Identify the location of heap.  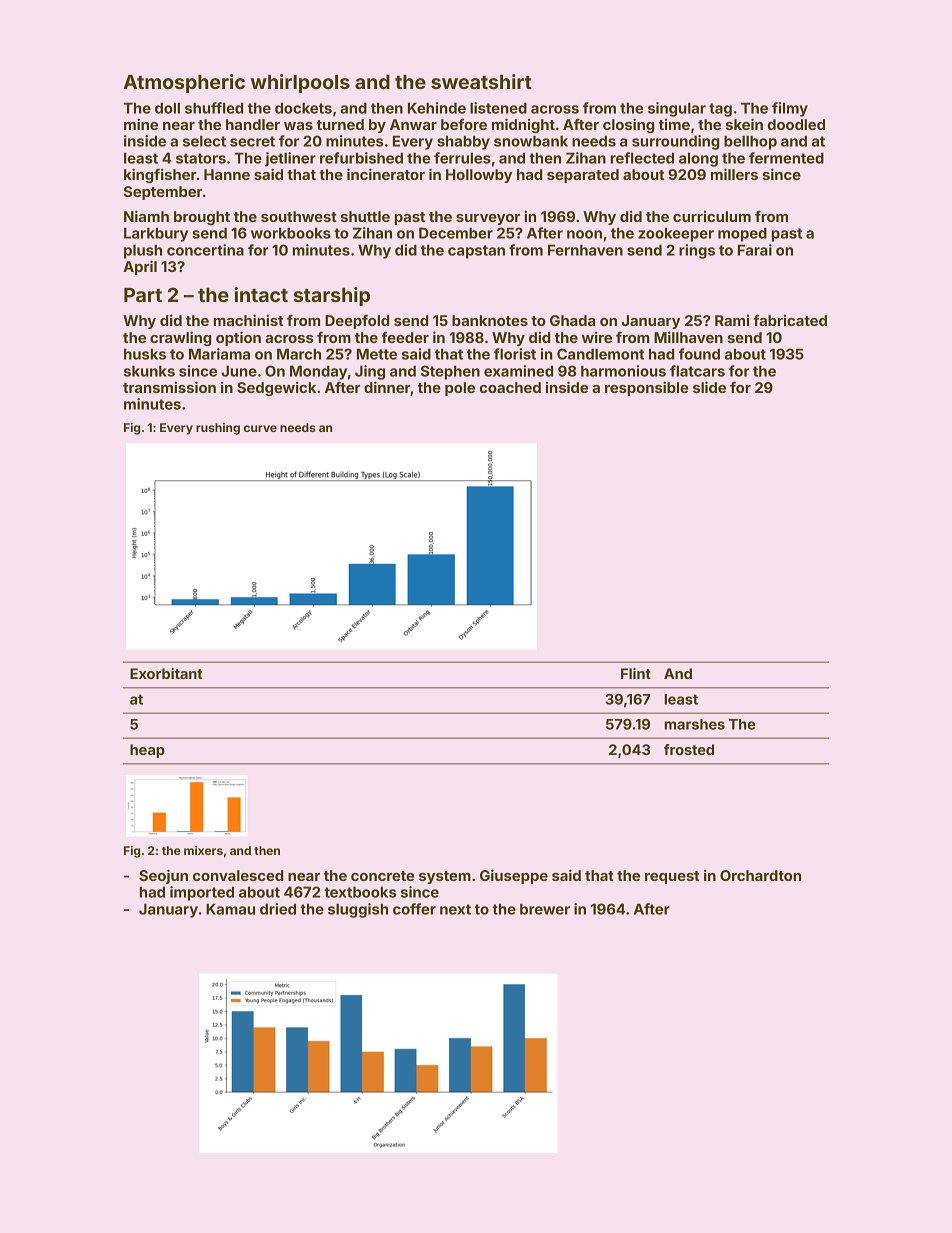
(147, 751).
